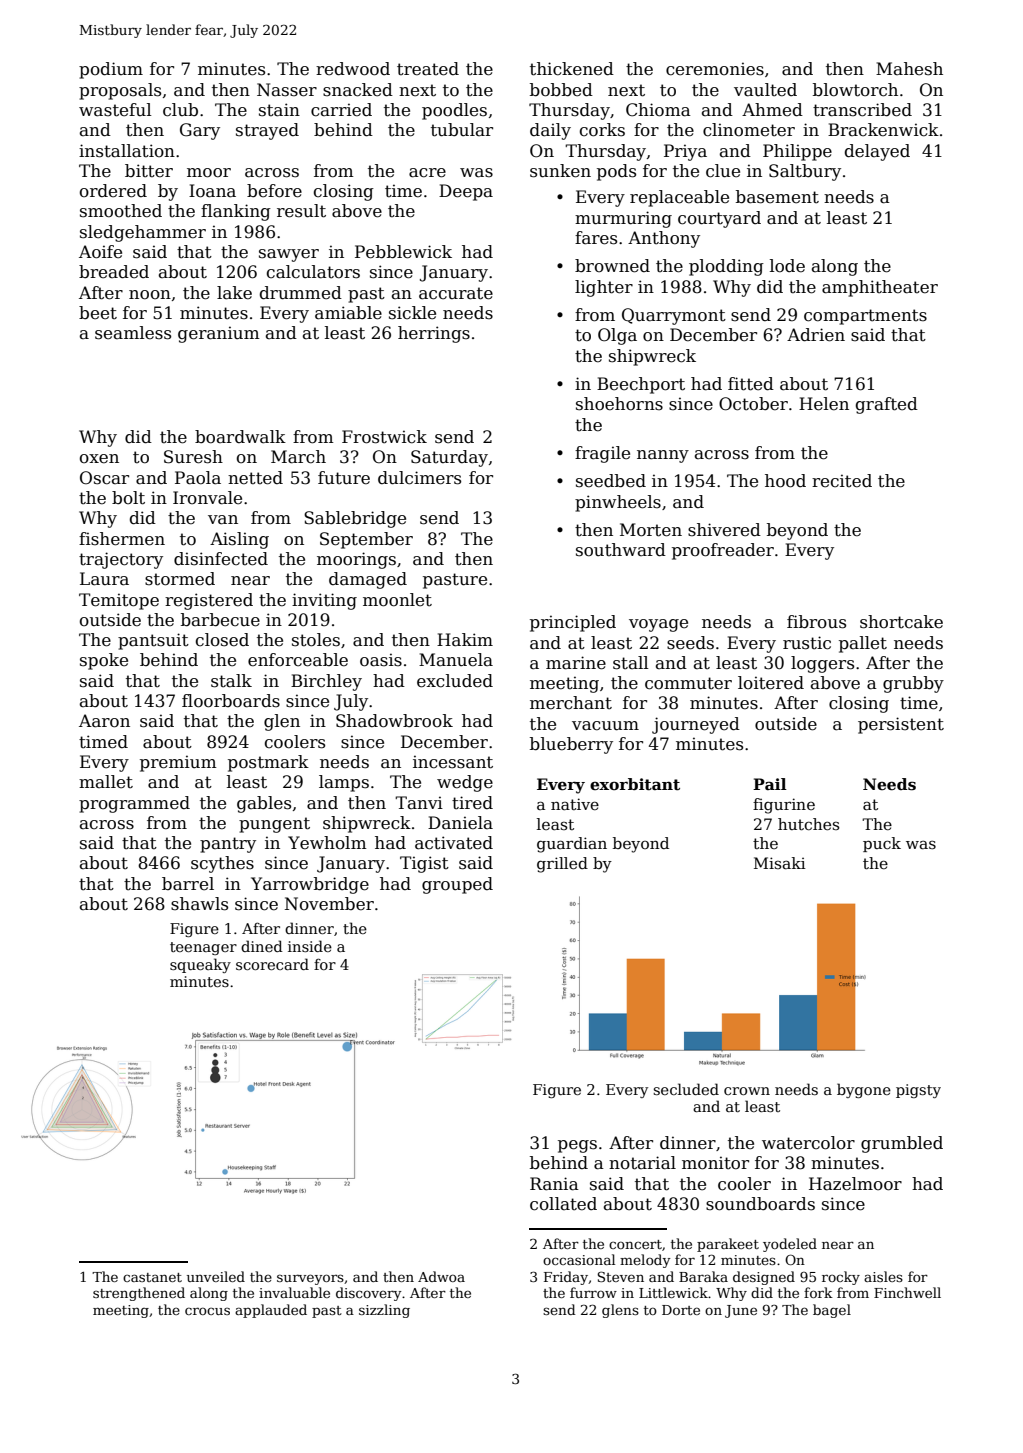  What do you see at coordinates (424, 864) in the page?
I see `Tigist` at bounding box center [424, 864].
